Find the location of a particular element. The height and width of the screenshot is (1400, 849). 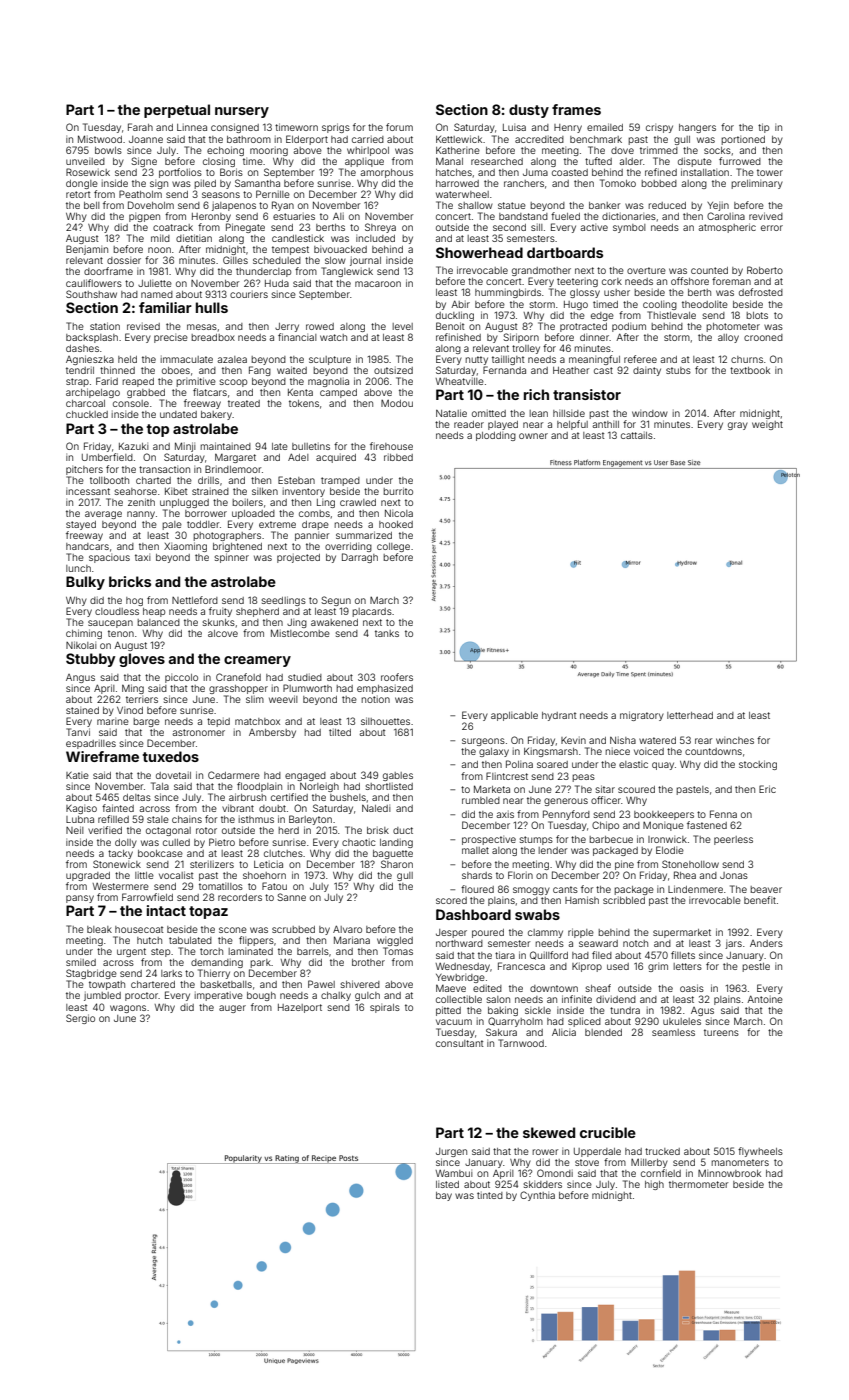

hangers is located at coordinates (697, 128).
